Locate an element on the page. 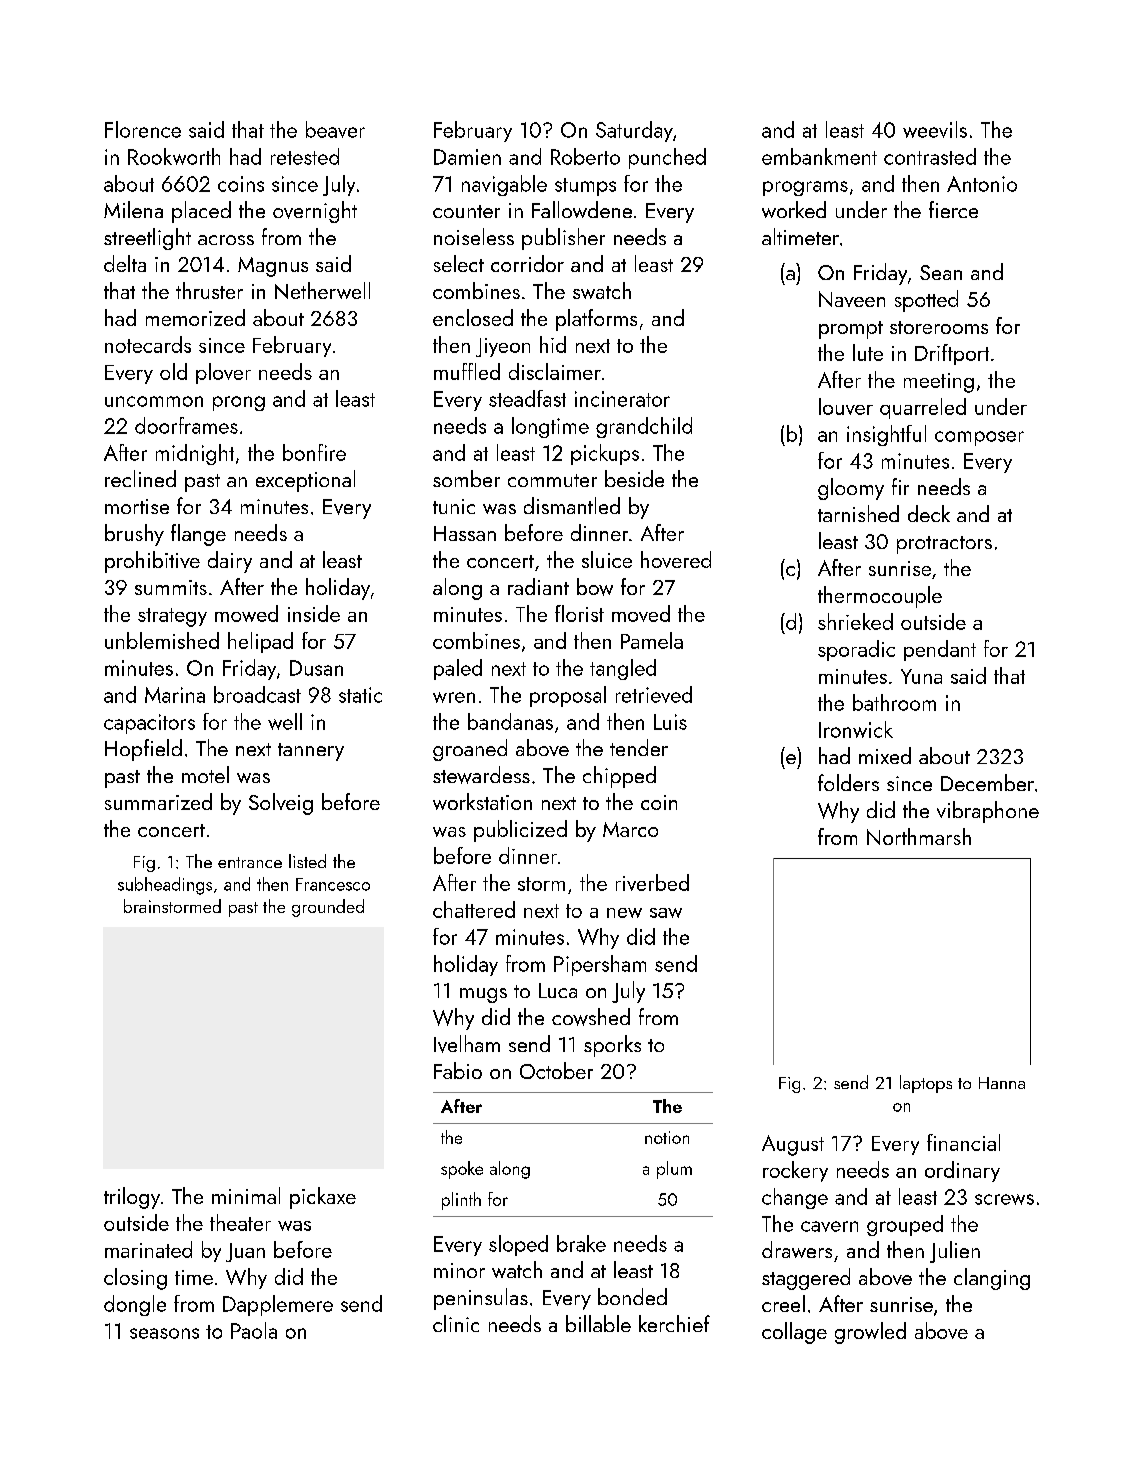 Image resolution: width=1146 pixels, height=1482 pixels. proposal is located at coordinates (568, 696).
